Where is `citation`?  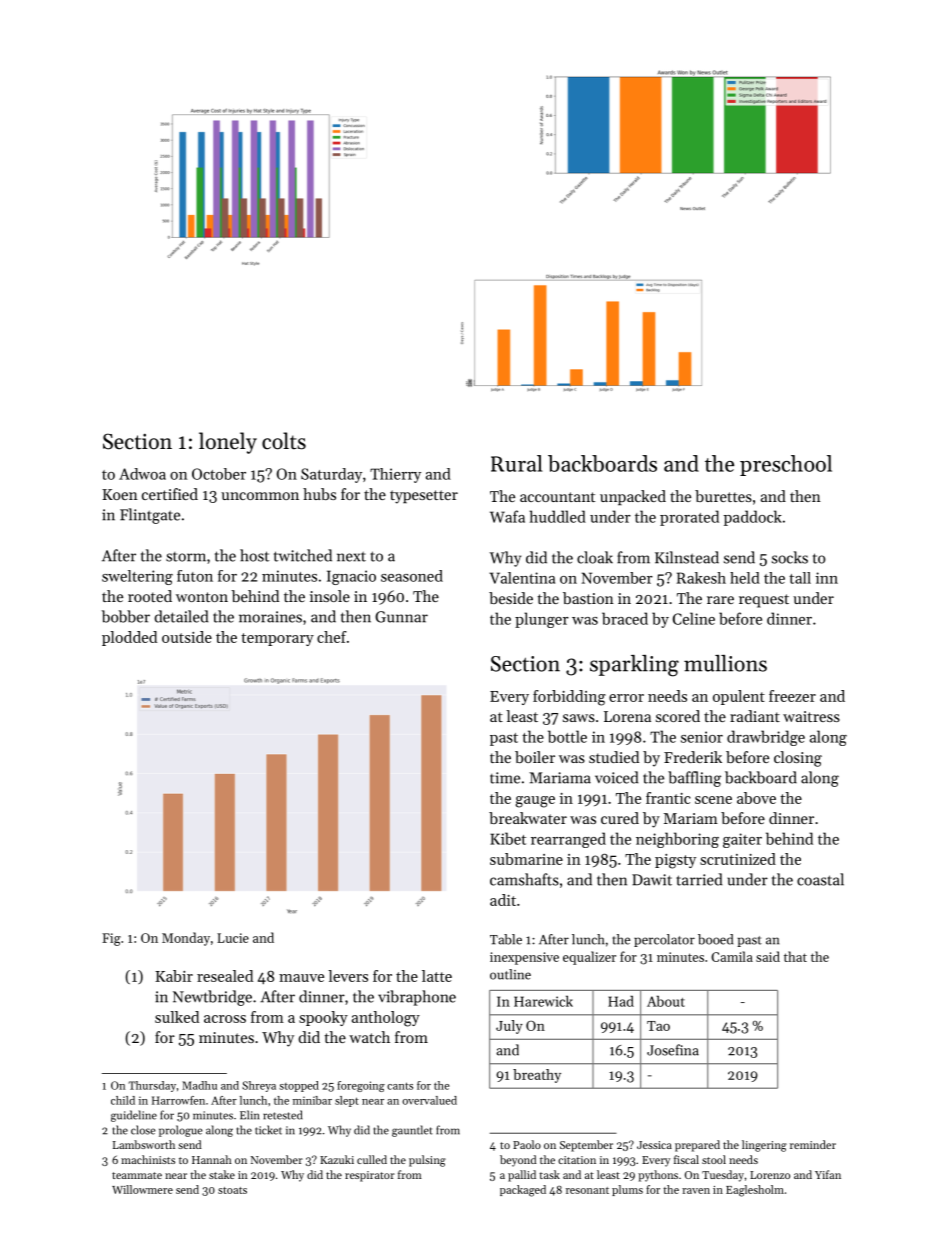
citation is located at coordinates (577, 1160).
